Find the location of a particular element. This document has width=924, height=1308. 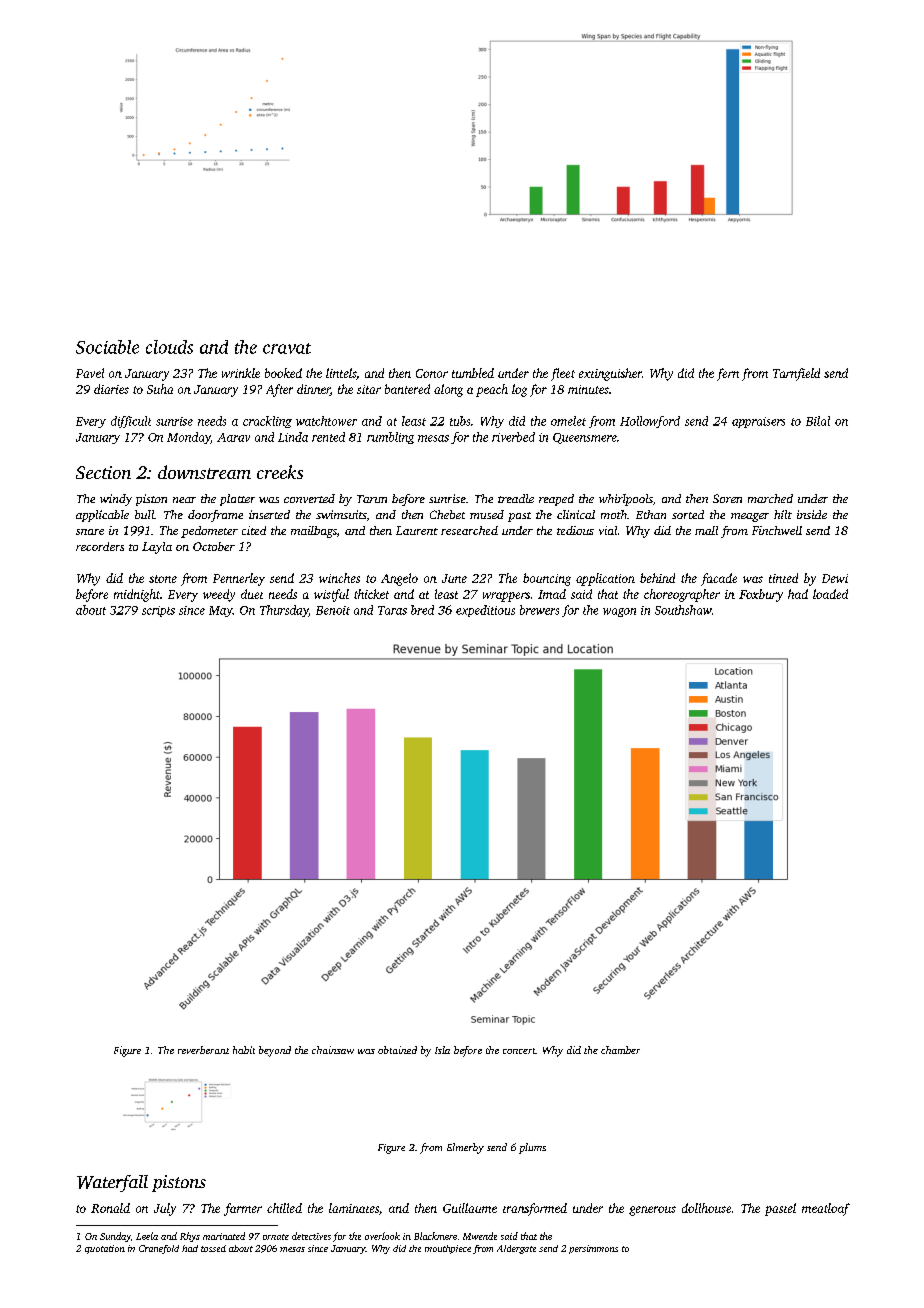

Soren is located at coordinates (727, 498).
